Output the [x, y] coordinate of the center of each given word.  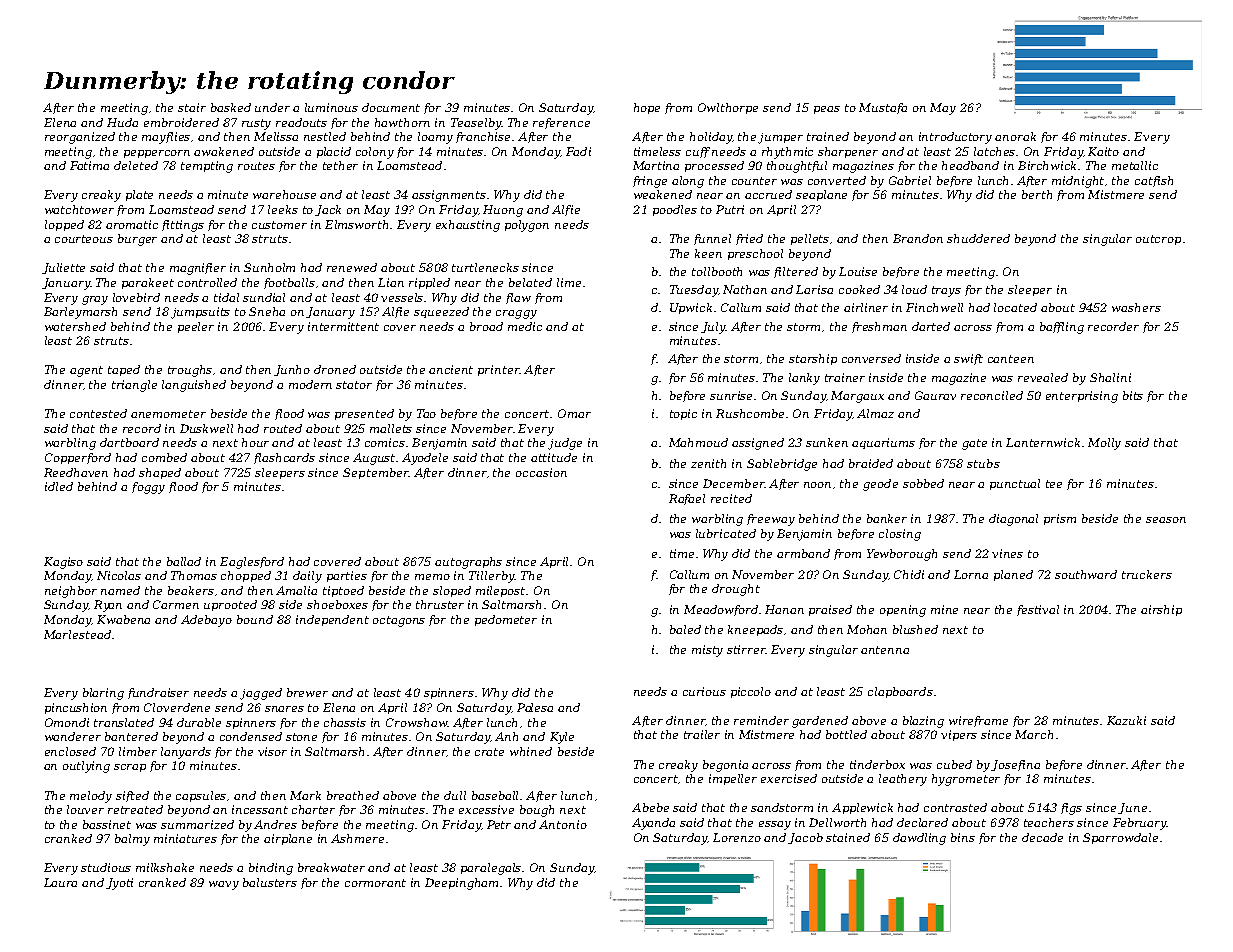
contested [98, 413]
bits [1133, 395]
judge [565, 444]
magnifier [198, 269]
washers [1136, 307]
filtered [796, 272]
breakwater [331, 867]
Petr [499, 824]
